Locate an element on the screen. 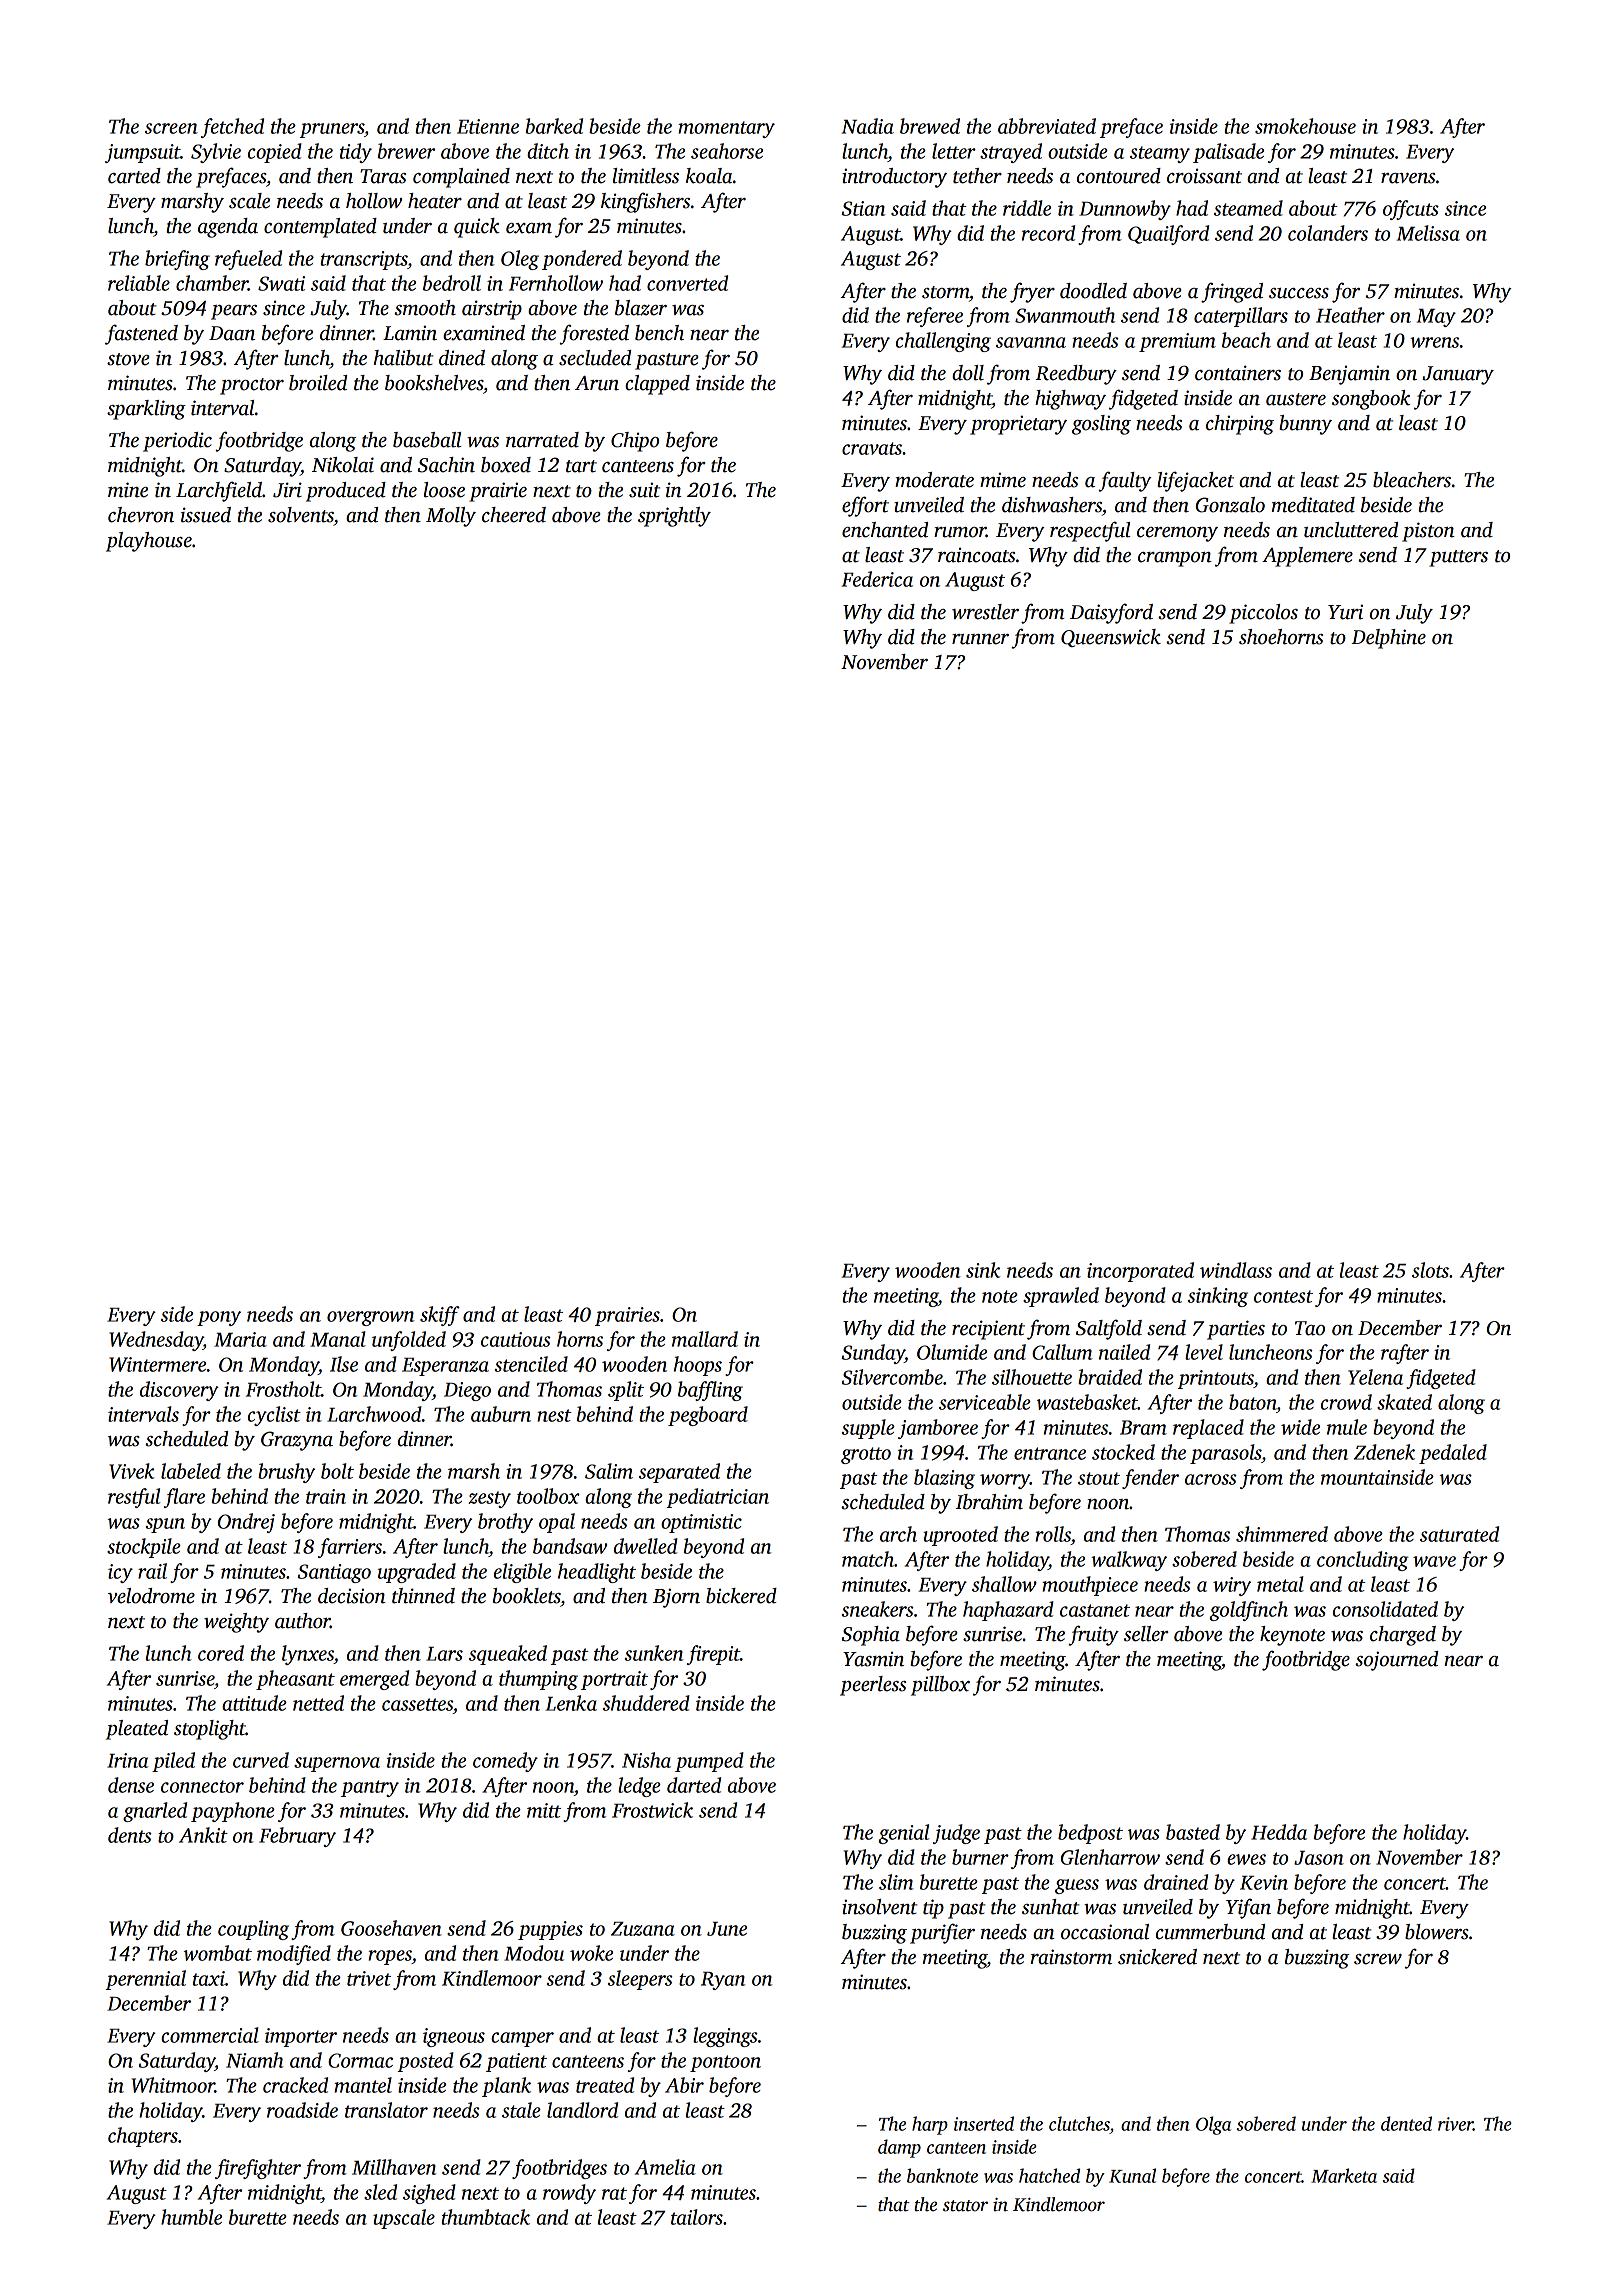  humble is located at coordinates (191, 2217).
